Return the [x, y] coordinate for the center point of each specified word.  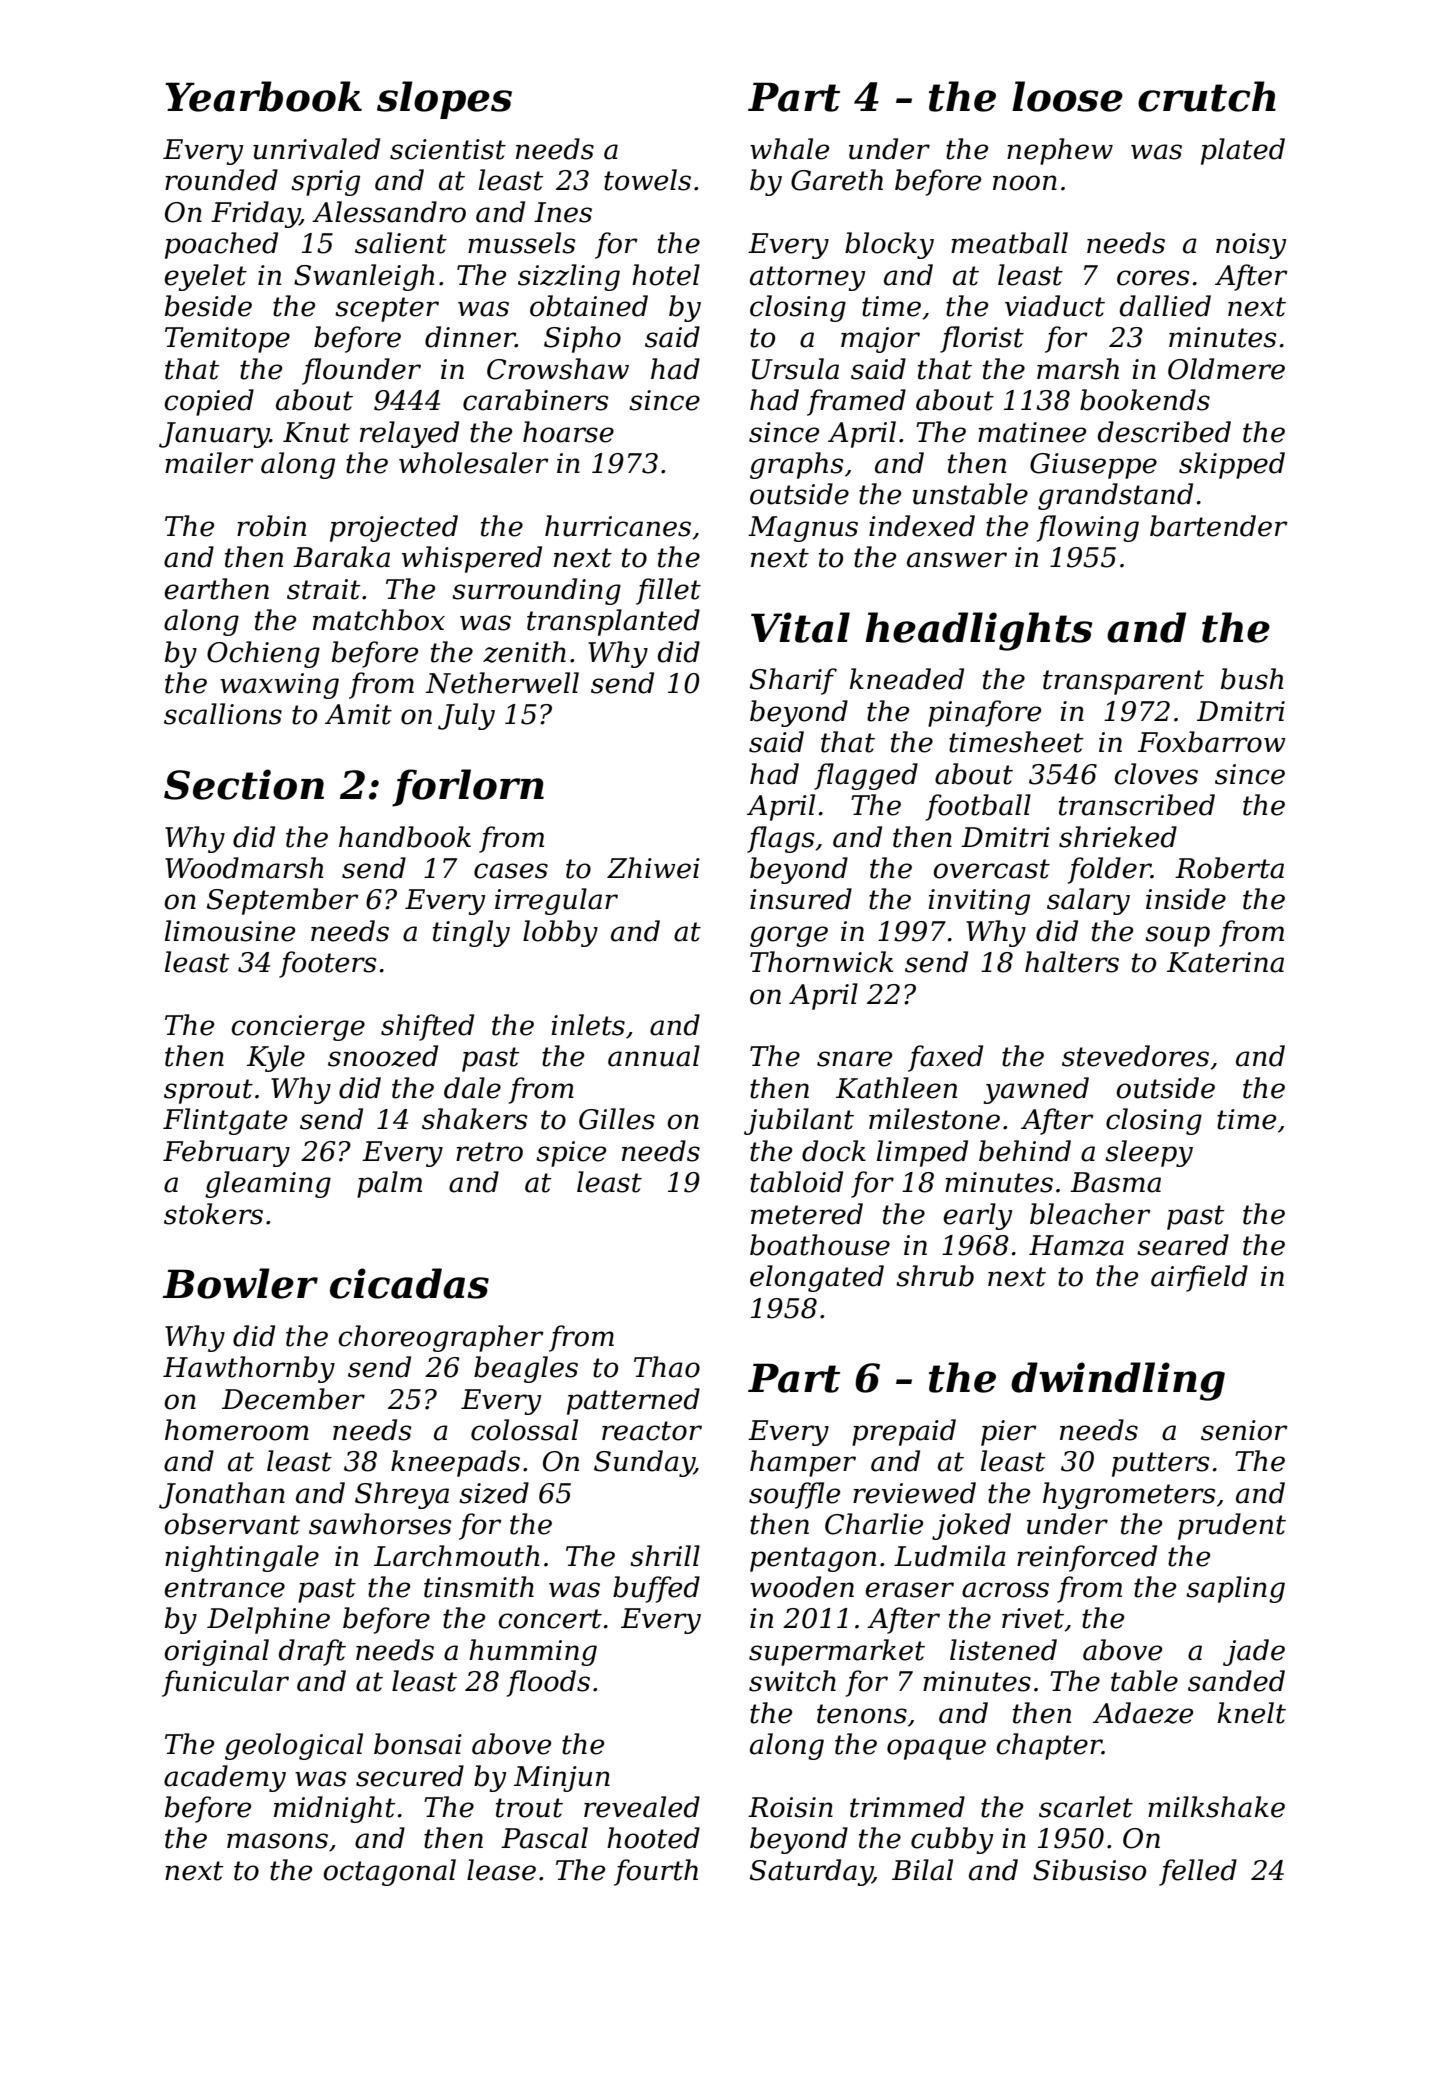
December [293, 1399]
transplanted [613, 622]
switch [792, 1681]
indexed [922, 526]
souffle [794, 1495]
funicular [225, 1683]
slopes [444, 100]
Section [244, 784]
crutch [1207, 96]
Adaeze [1143, 1713]
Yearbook [263, 96]
